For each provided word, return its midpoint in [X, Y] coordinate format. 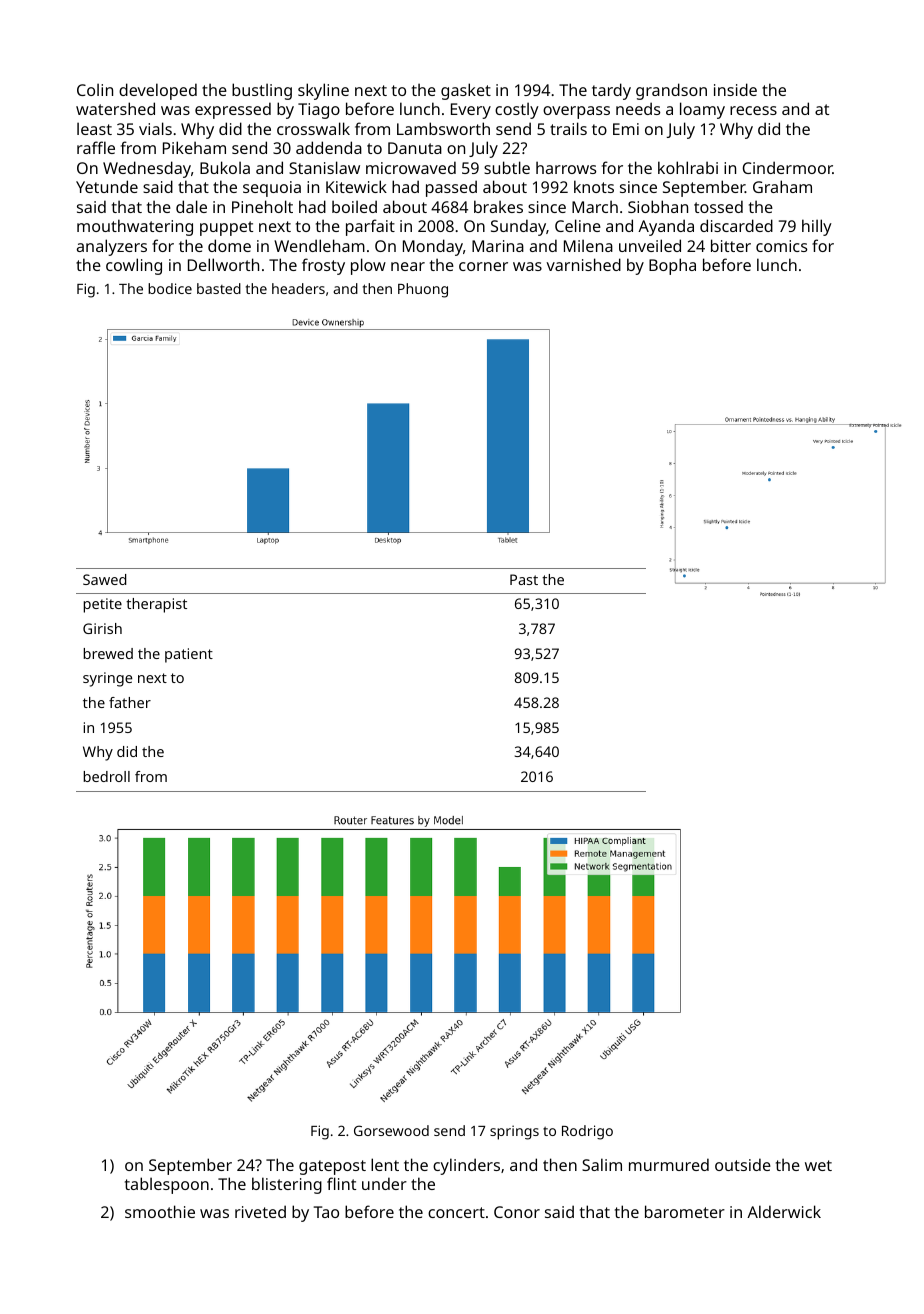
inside [735, 89]
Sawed [104, 579]
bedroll [106, 776]
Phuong [423, 290]
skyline [323, 91]
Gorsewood [391, 1130]
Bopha [672, 266]
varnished [583, 264]
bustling [262, 91]
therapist [156, 605]
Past [524, 579]
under [384, 1183]
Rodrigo [587, 1132]
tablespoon [167, 1185]
